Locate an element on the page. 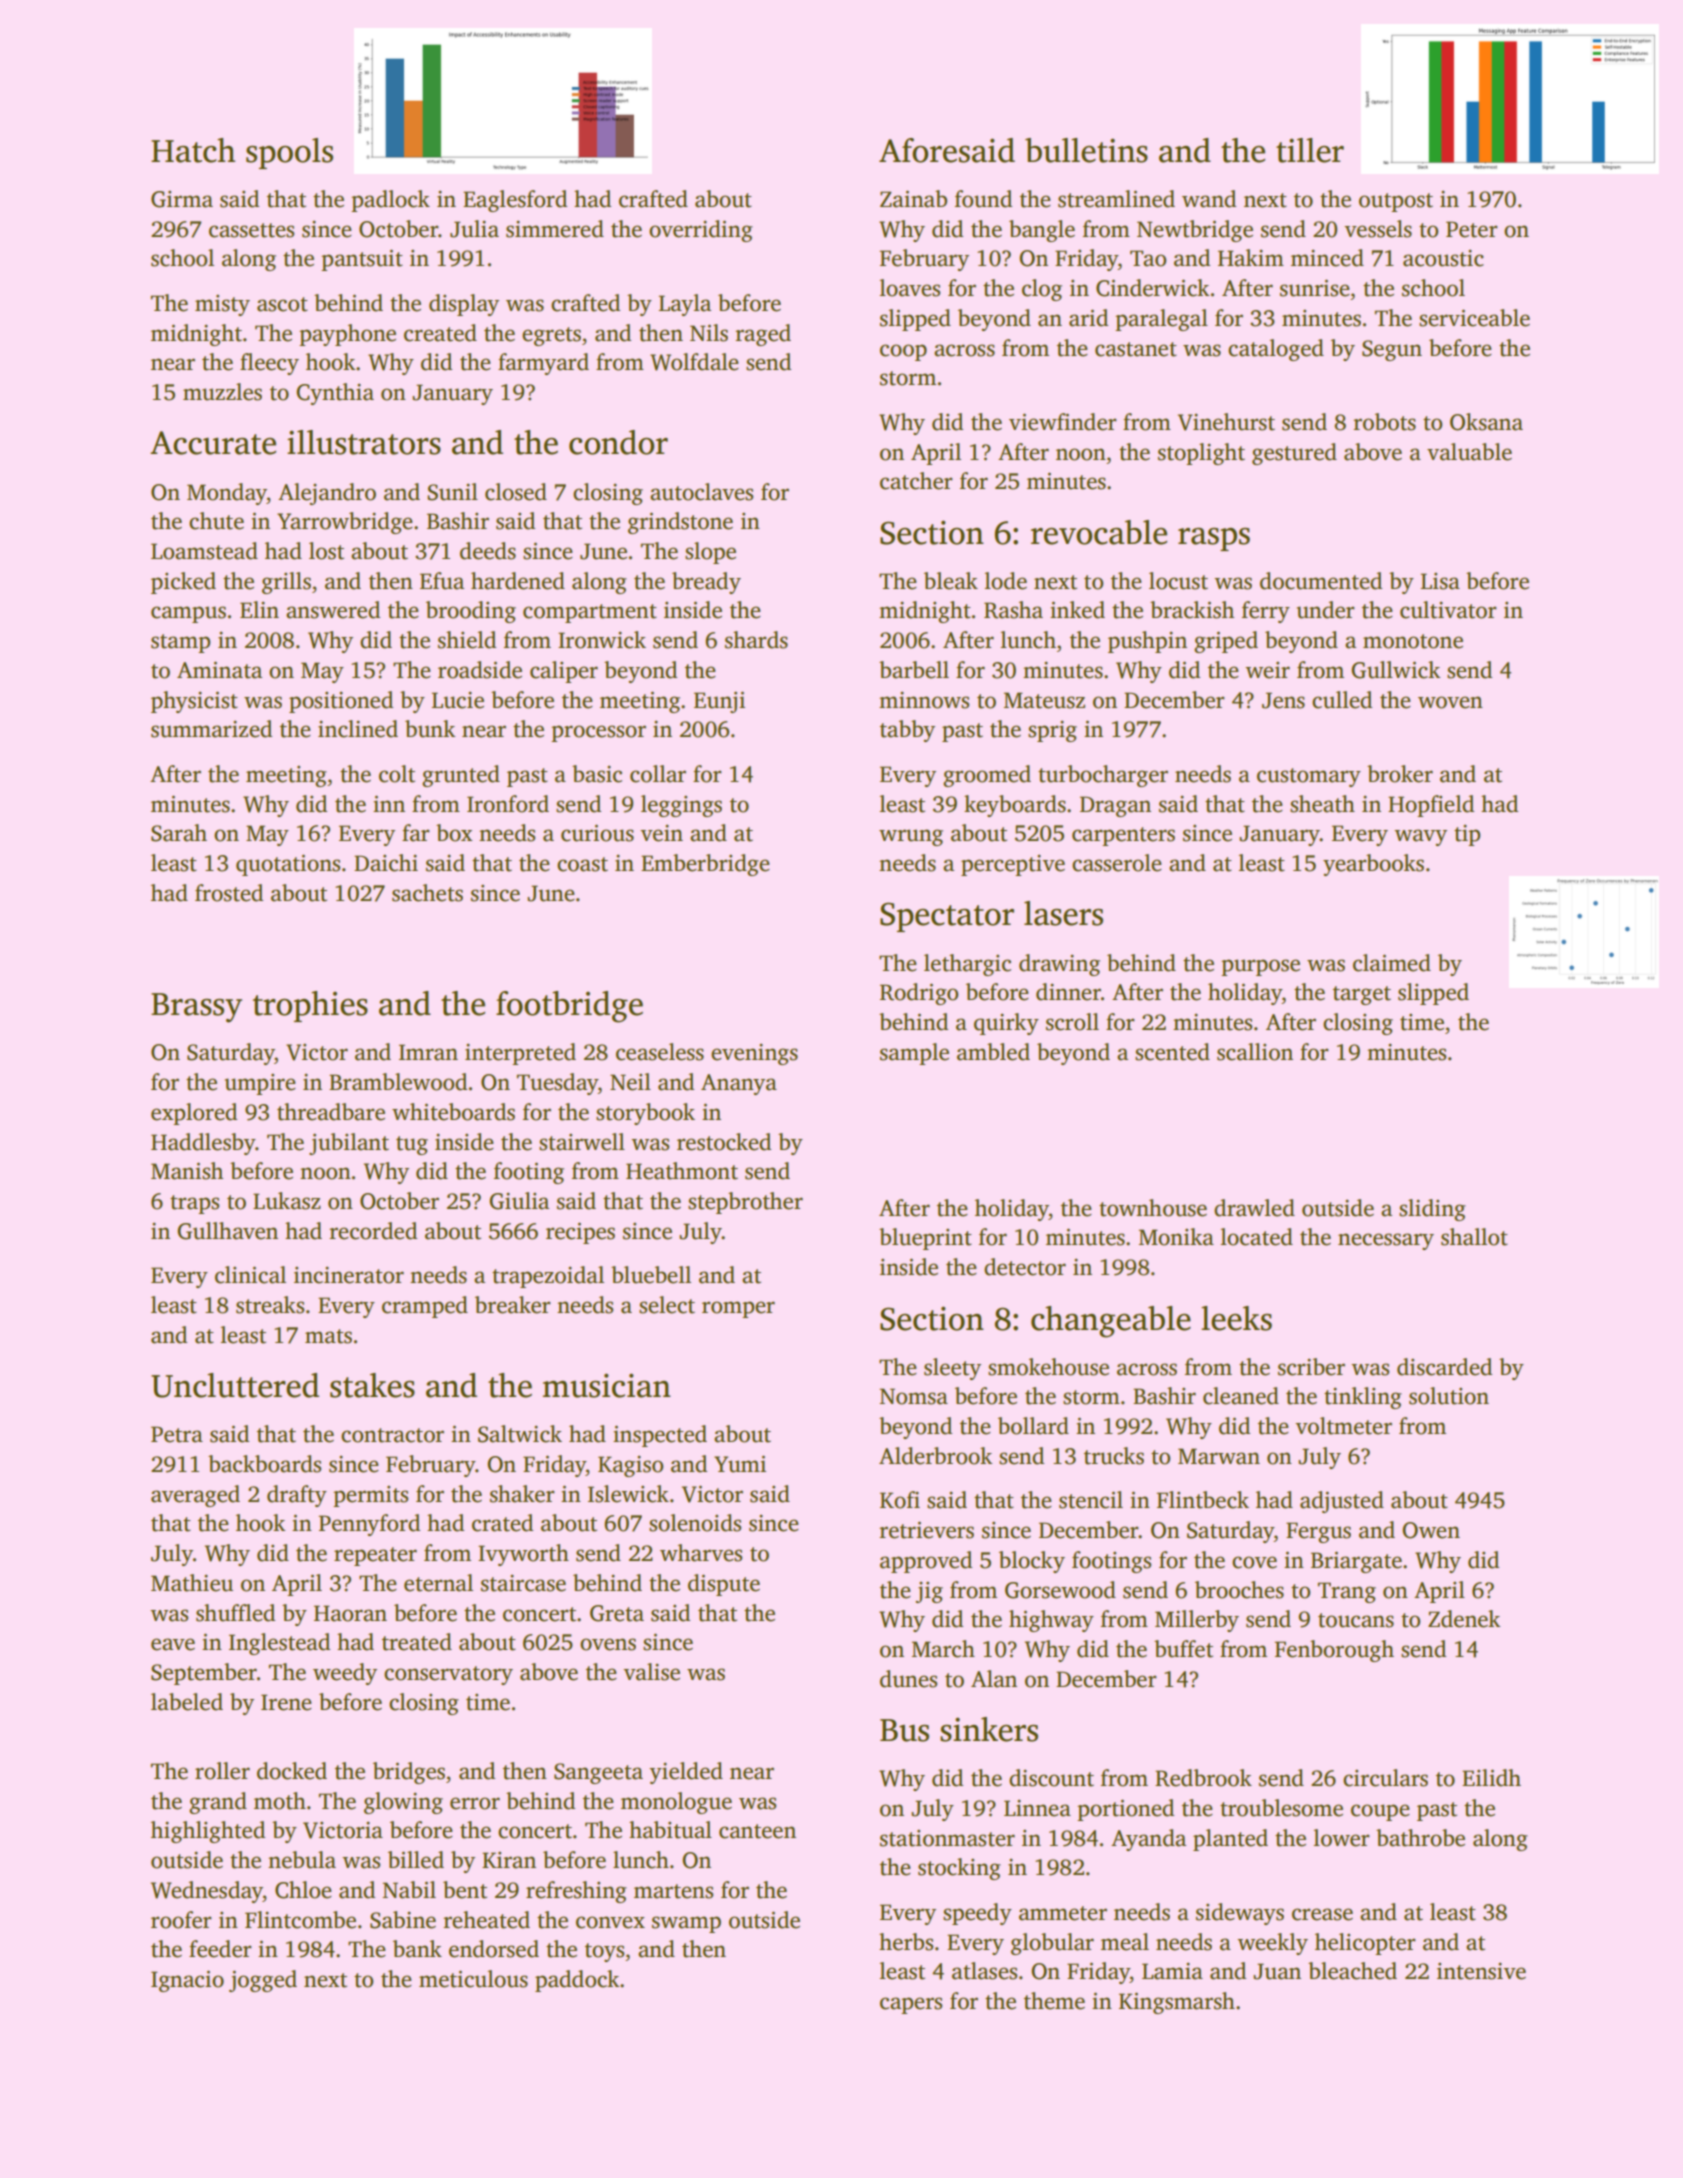 The height and width of the document is (2178, 1683). spools is located at coordinates (289, 153).
